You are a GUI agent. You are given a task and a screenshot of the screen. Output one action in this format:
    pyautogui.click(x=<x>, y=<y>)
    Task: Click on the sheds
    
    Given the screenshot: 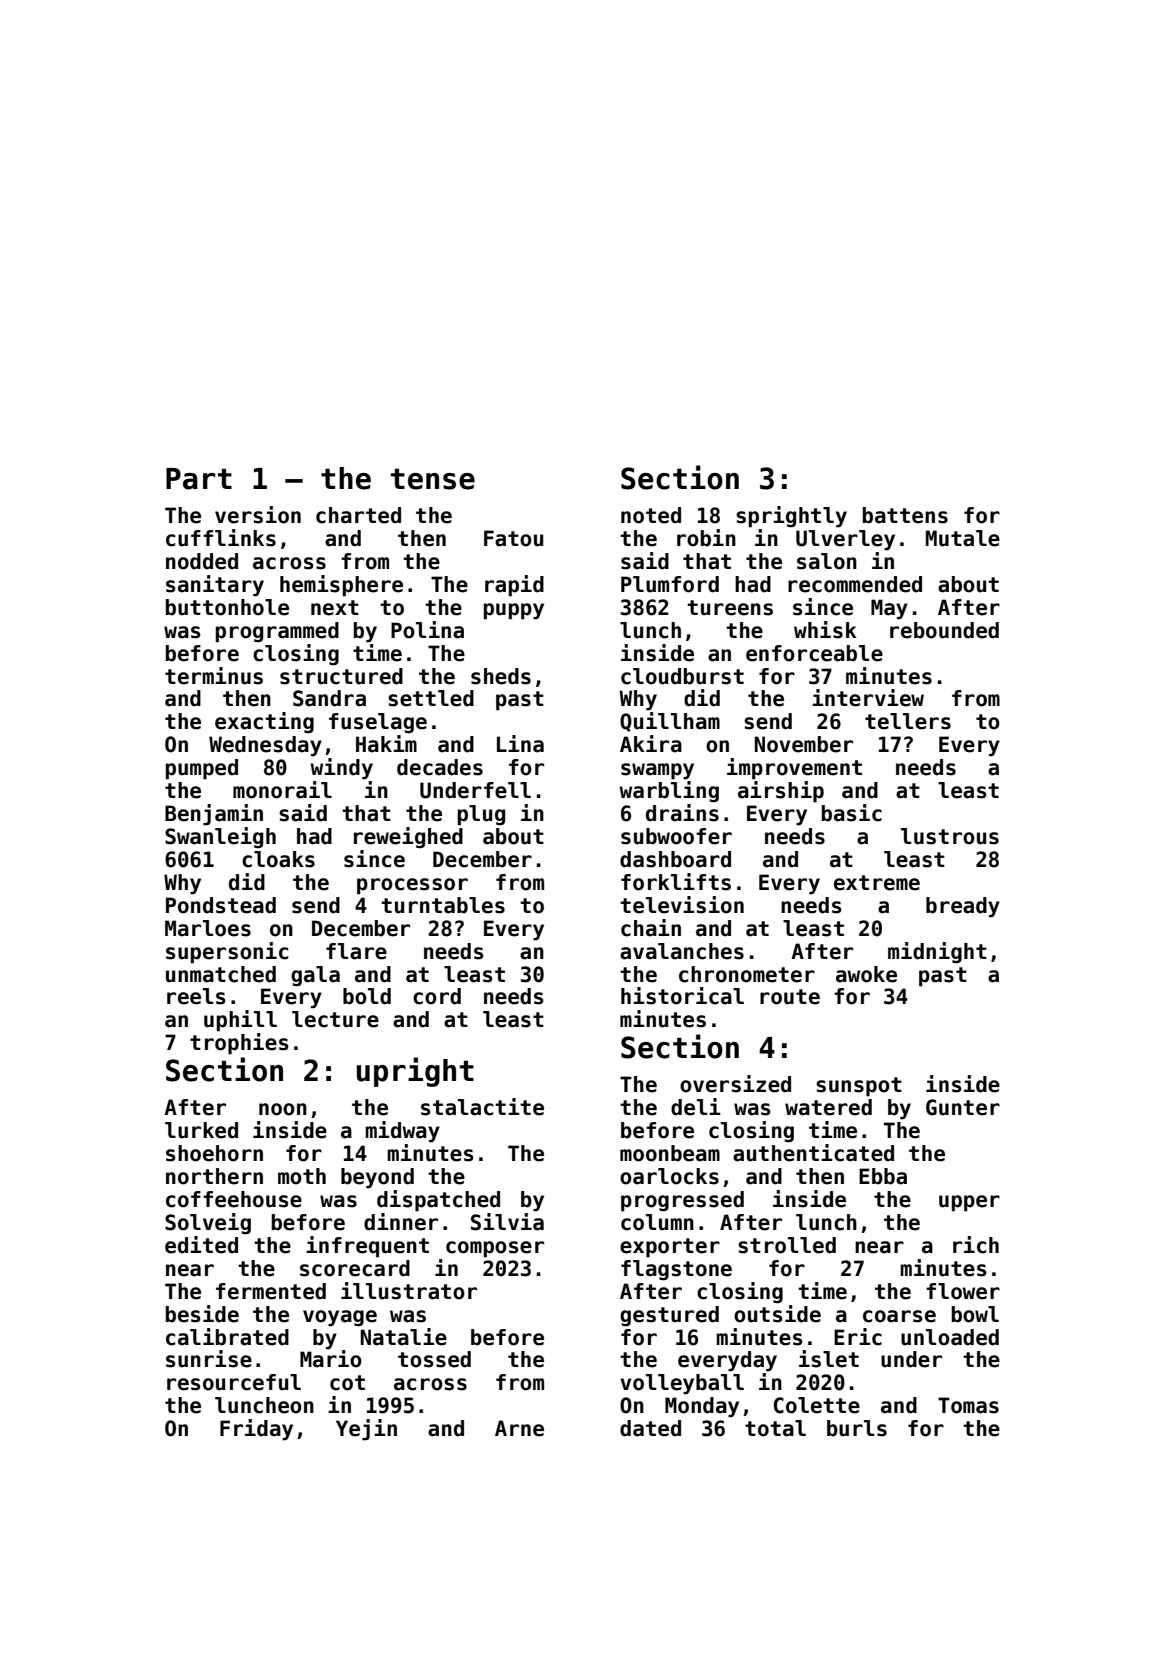 What is the action you would take?
    pyautogui.click(x=501, y=676)
